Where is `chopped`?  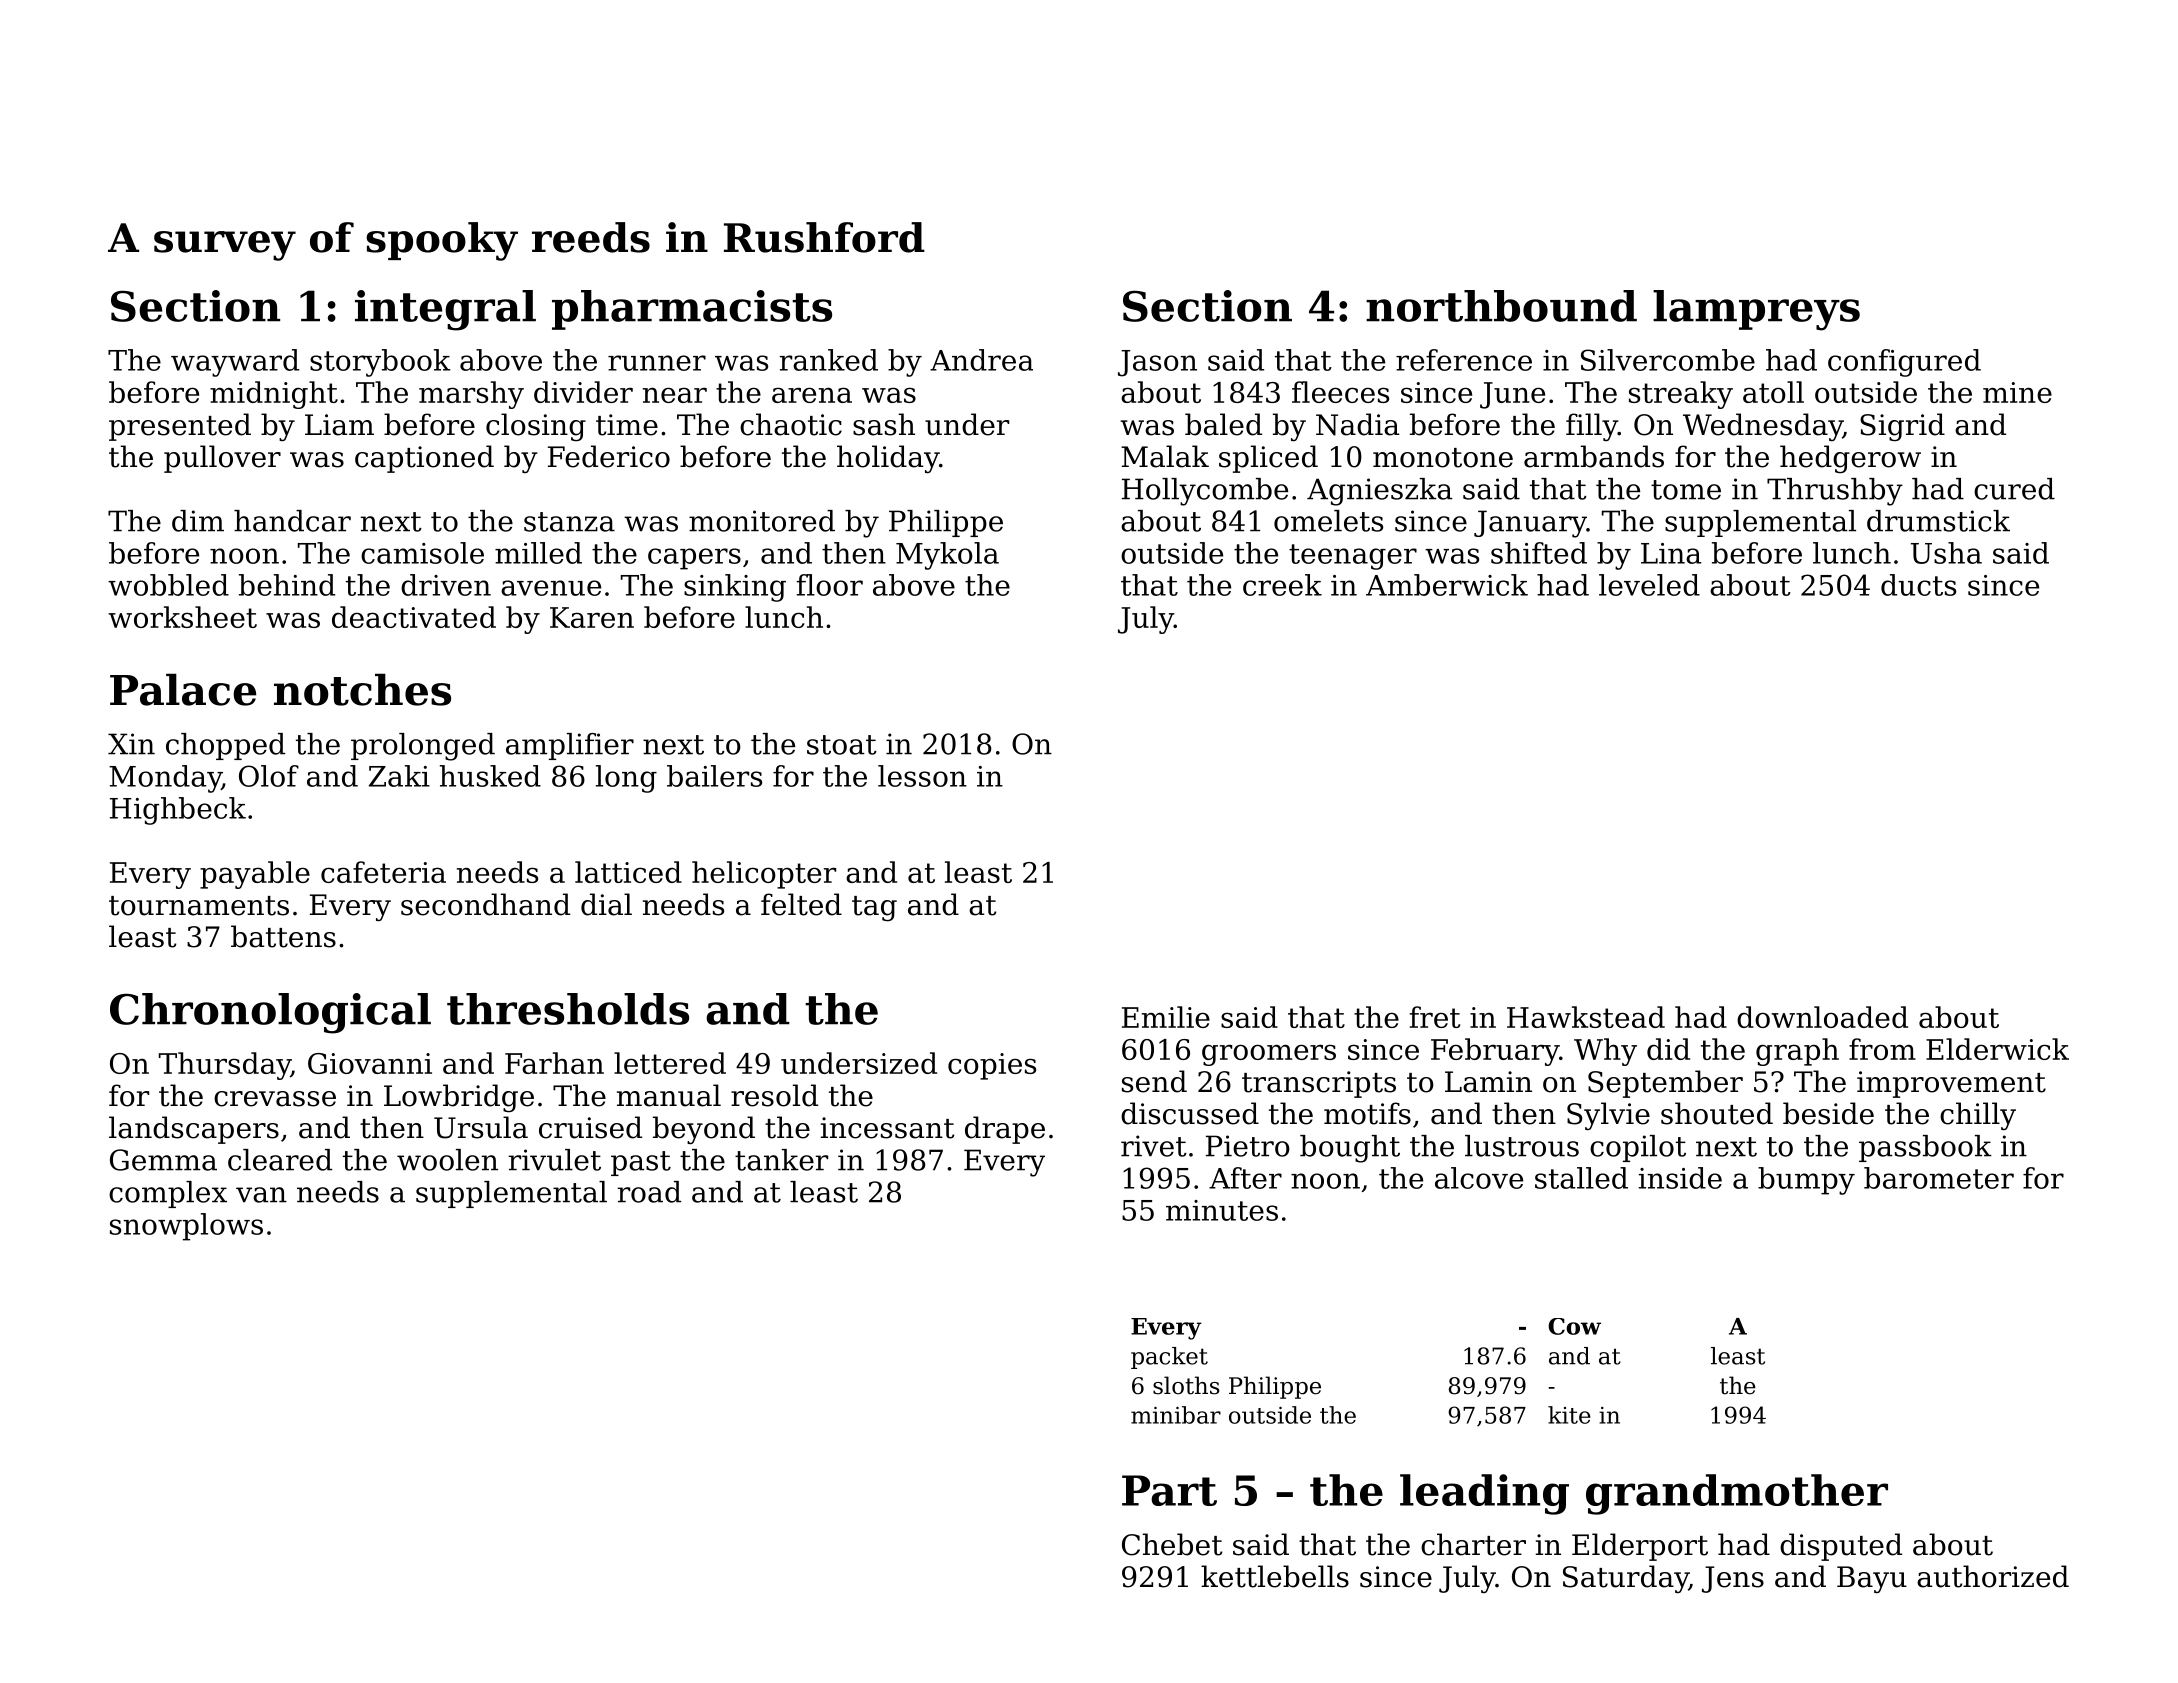
chopped is located at coordinates (225, 746).
